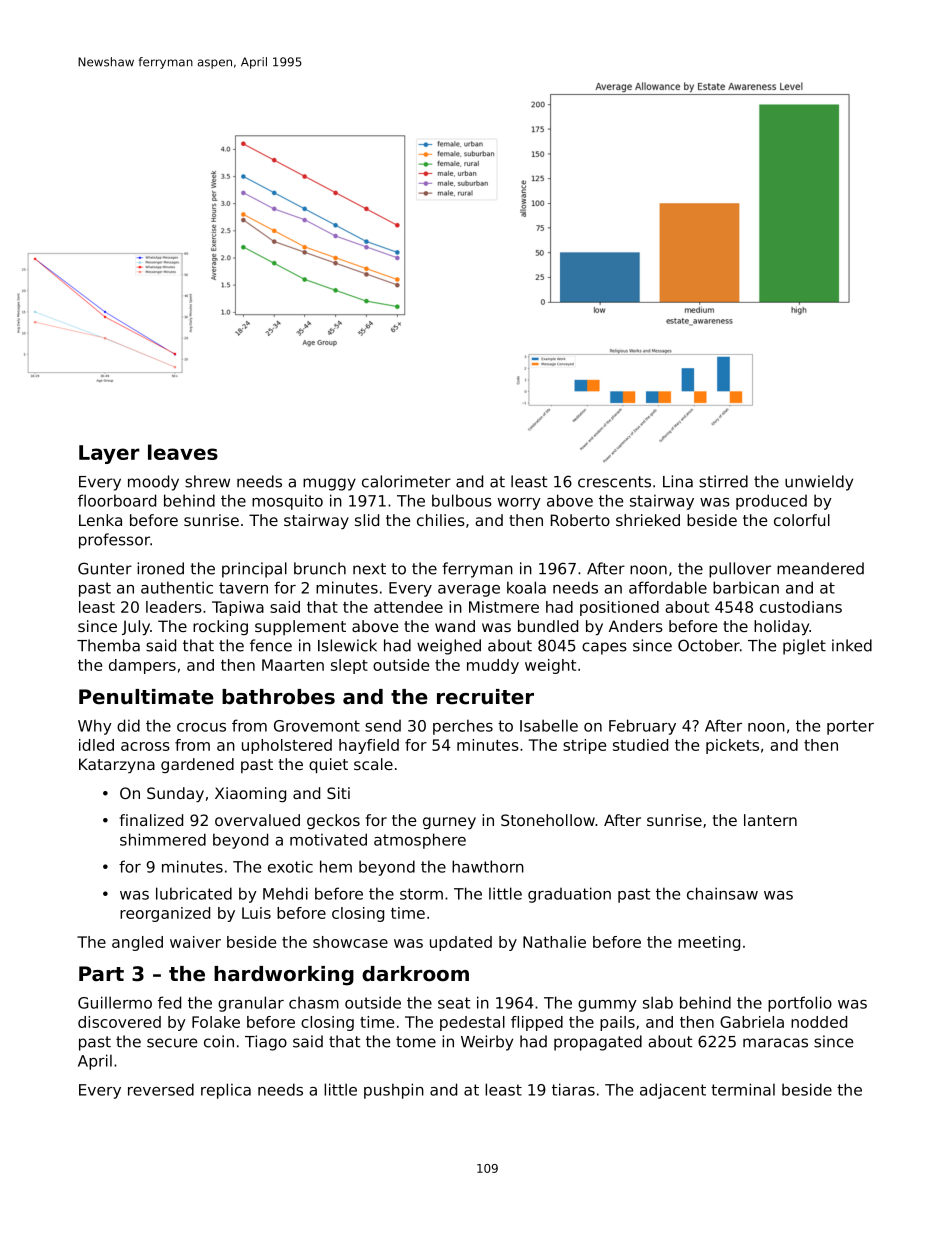  Describe the element at coordinates (161, 1089) in the screenshot. I see `reversed` at that location.
